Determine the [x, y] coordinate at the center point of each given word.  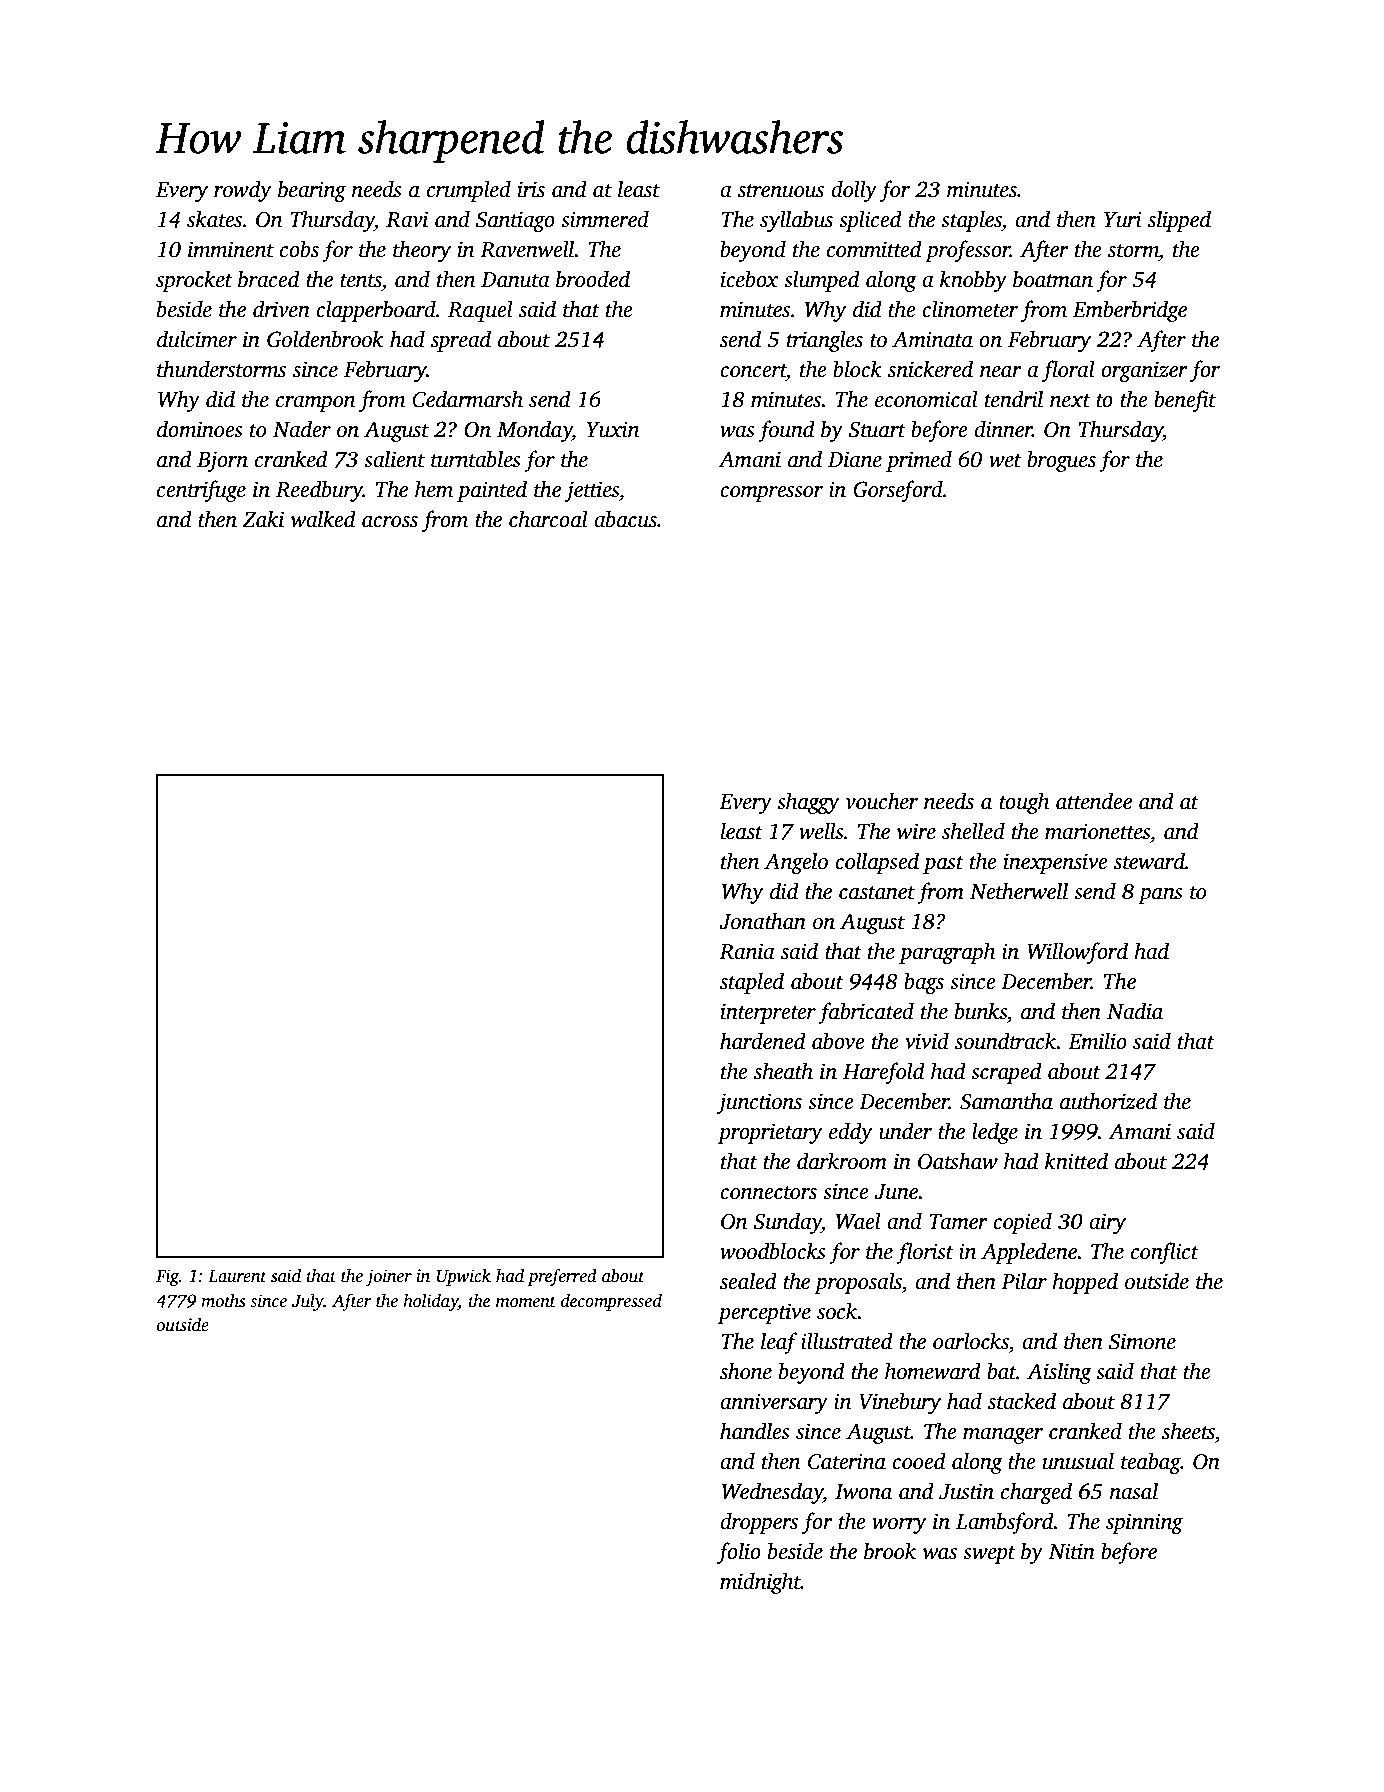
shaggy [808, 803]
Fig [167, 1277]
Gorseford [898, 491]
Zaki [263, 519]
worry [899, 1526]
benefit [1185, 401]
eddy [851, 1133]
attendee [1094, 801]
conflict [1165, 1253]
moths [223, 1301]
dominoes [200, 429]
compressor [771, 494]
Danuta [515, 280]
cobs [299, 249]
